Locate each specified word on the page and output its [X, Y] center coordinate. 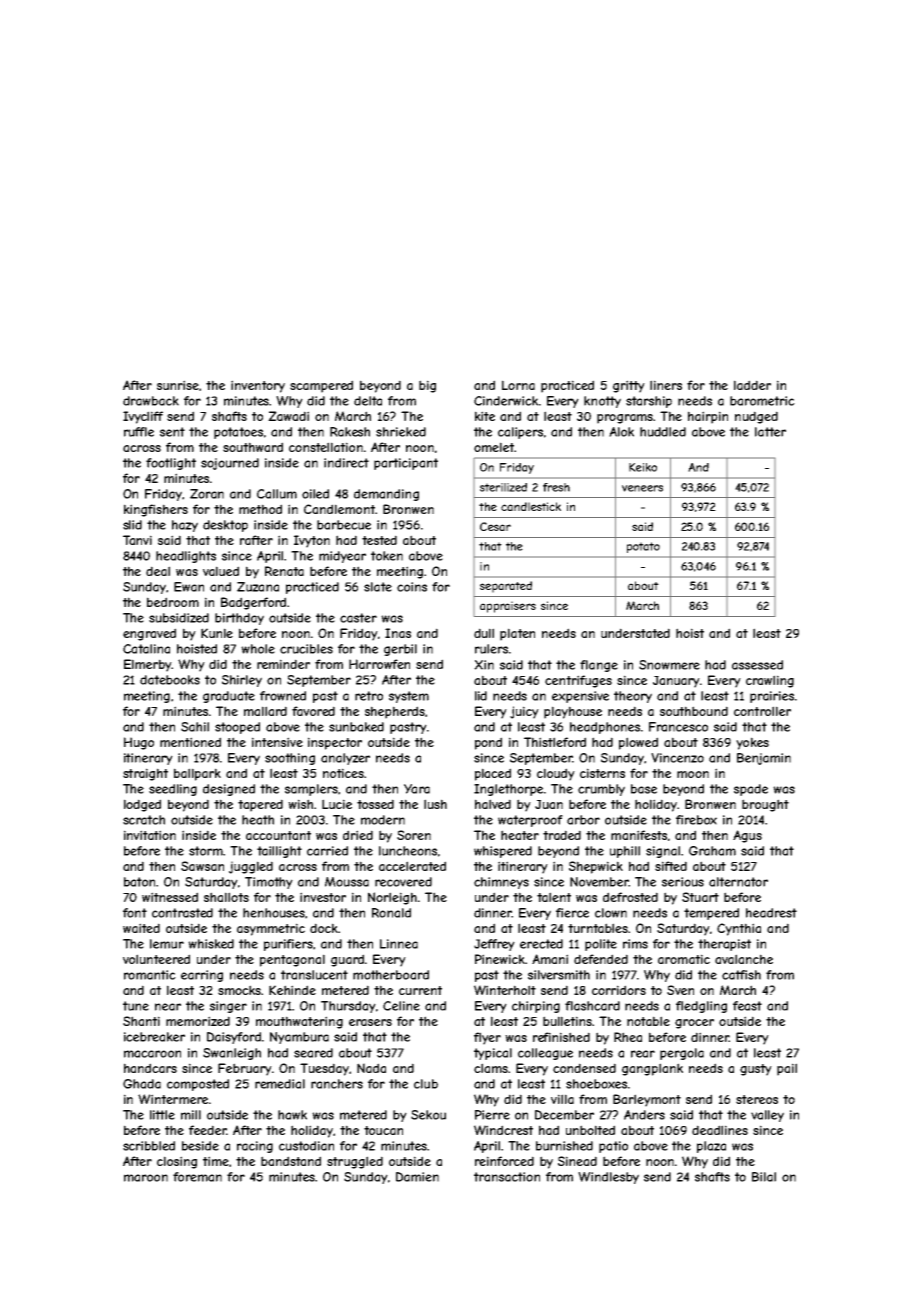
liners [666, 385]
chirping [536, 1007]
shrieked [401, 432]
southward [253, 447]
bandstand [291, 1161]
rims [635, 944]
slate [378, 587]
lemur [167, 944]
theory [633, 697]
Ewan [189, 587]
